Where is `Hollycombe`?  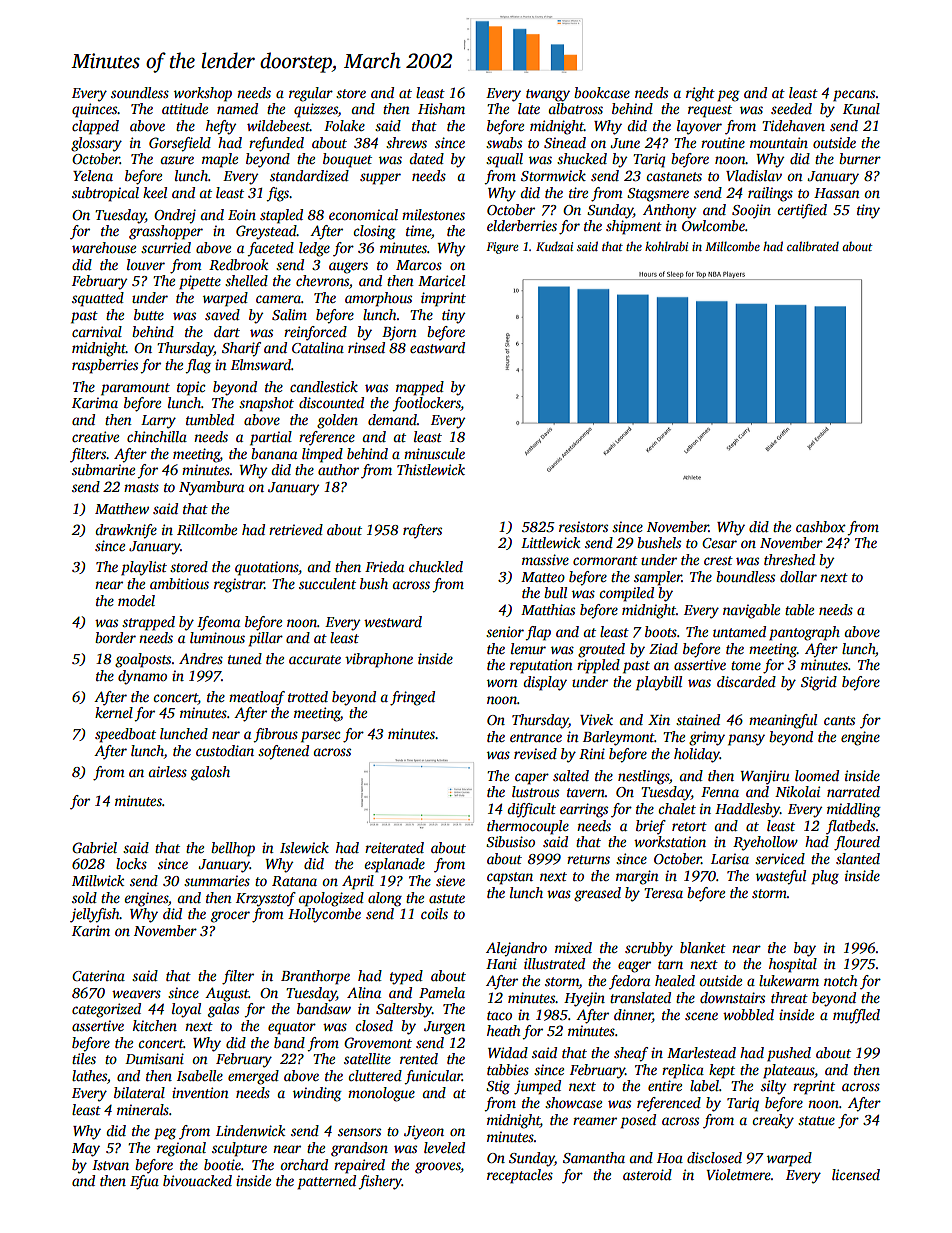
Hollycombe is located at coordinates (324, 915).
